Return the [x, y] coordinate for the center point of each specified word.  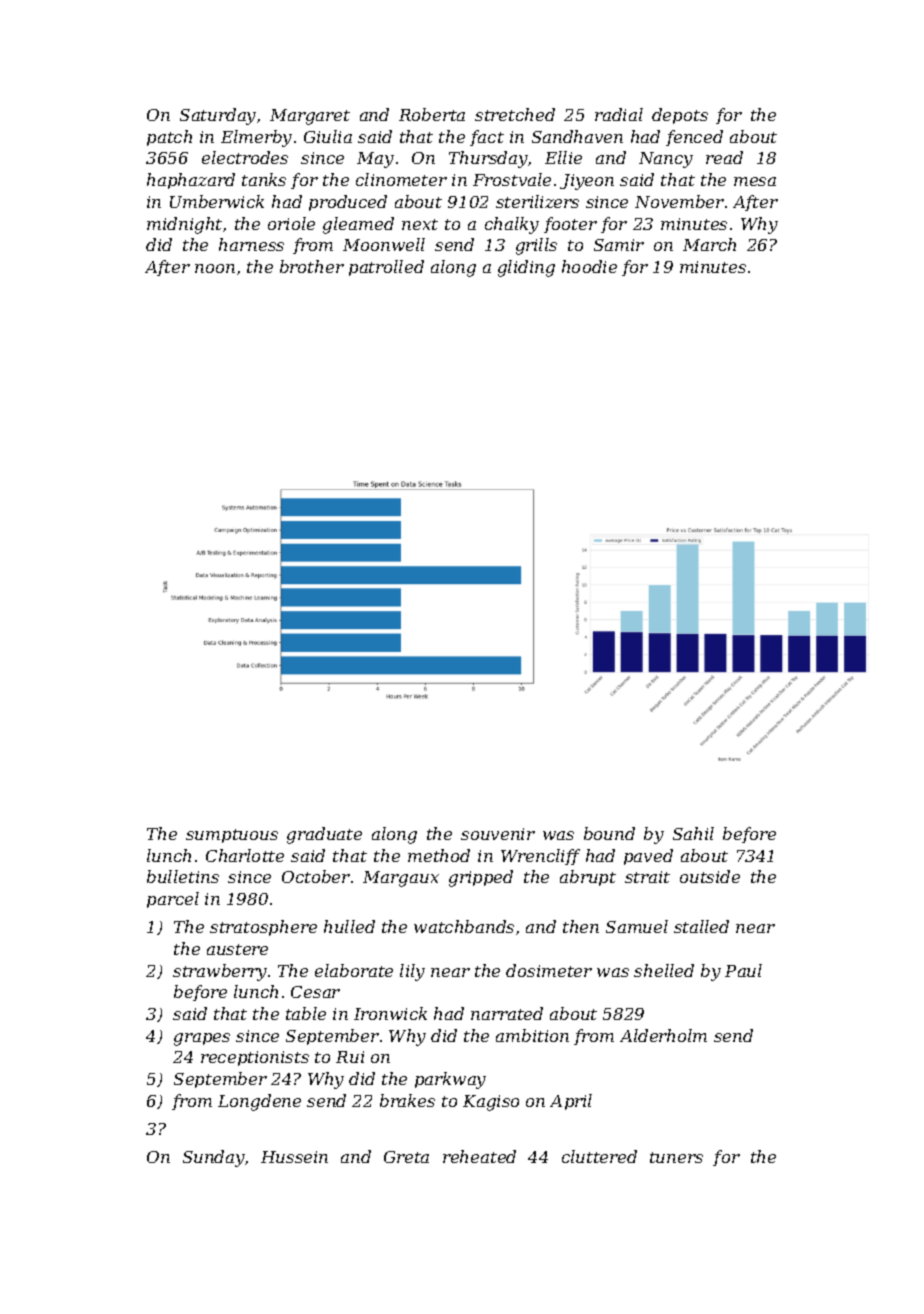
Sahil [693, 833]
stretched [515, 114]
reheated [479, 1156]
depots [680, 116]
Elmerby [256, 138]
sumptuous [232, 836]
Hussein [294, 1157]
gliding [526, 268]
